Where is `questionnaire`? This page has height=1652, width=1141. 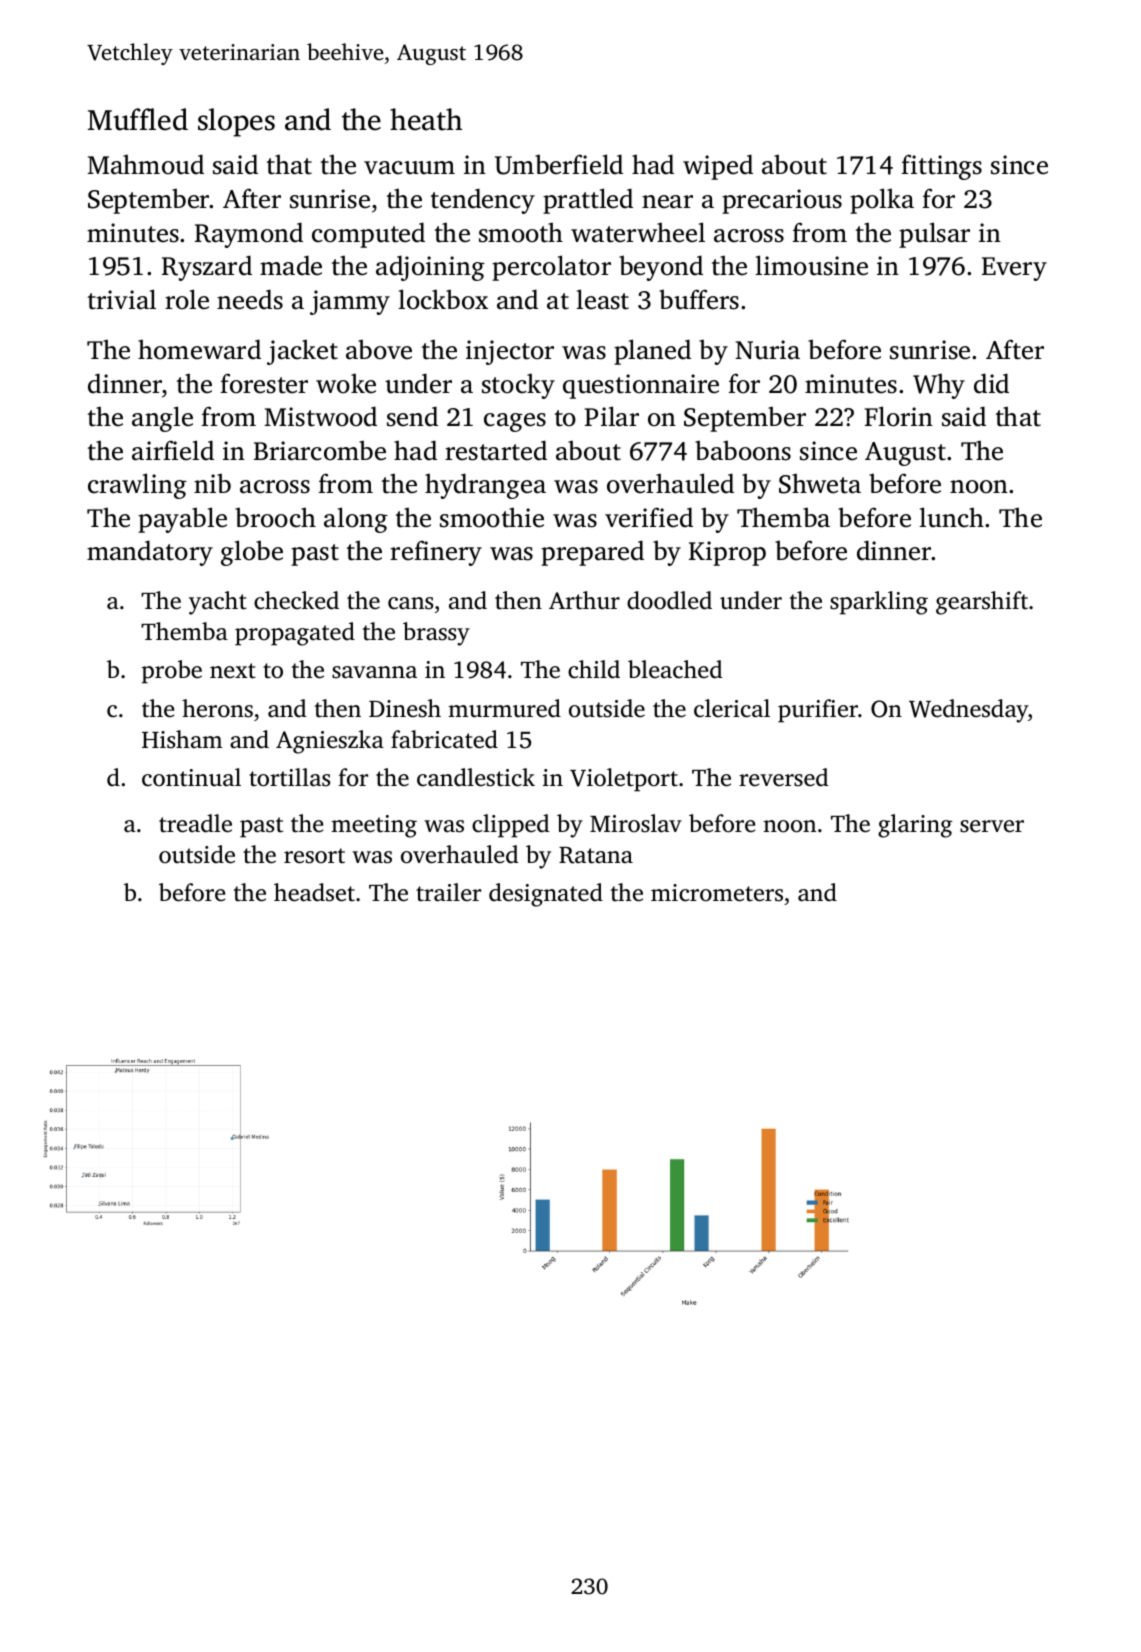 questionnaire is located at coordinates (641, 386).
